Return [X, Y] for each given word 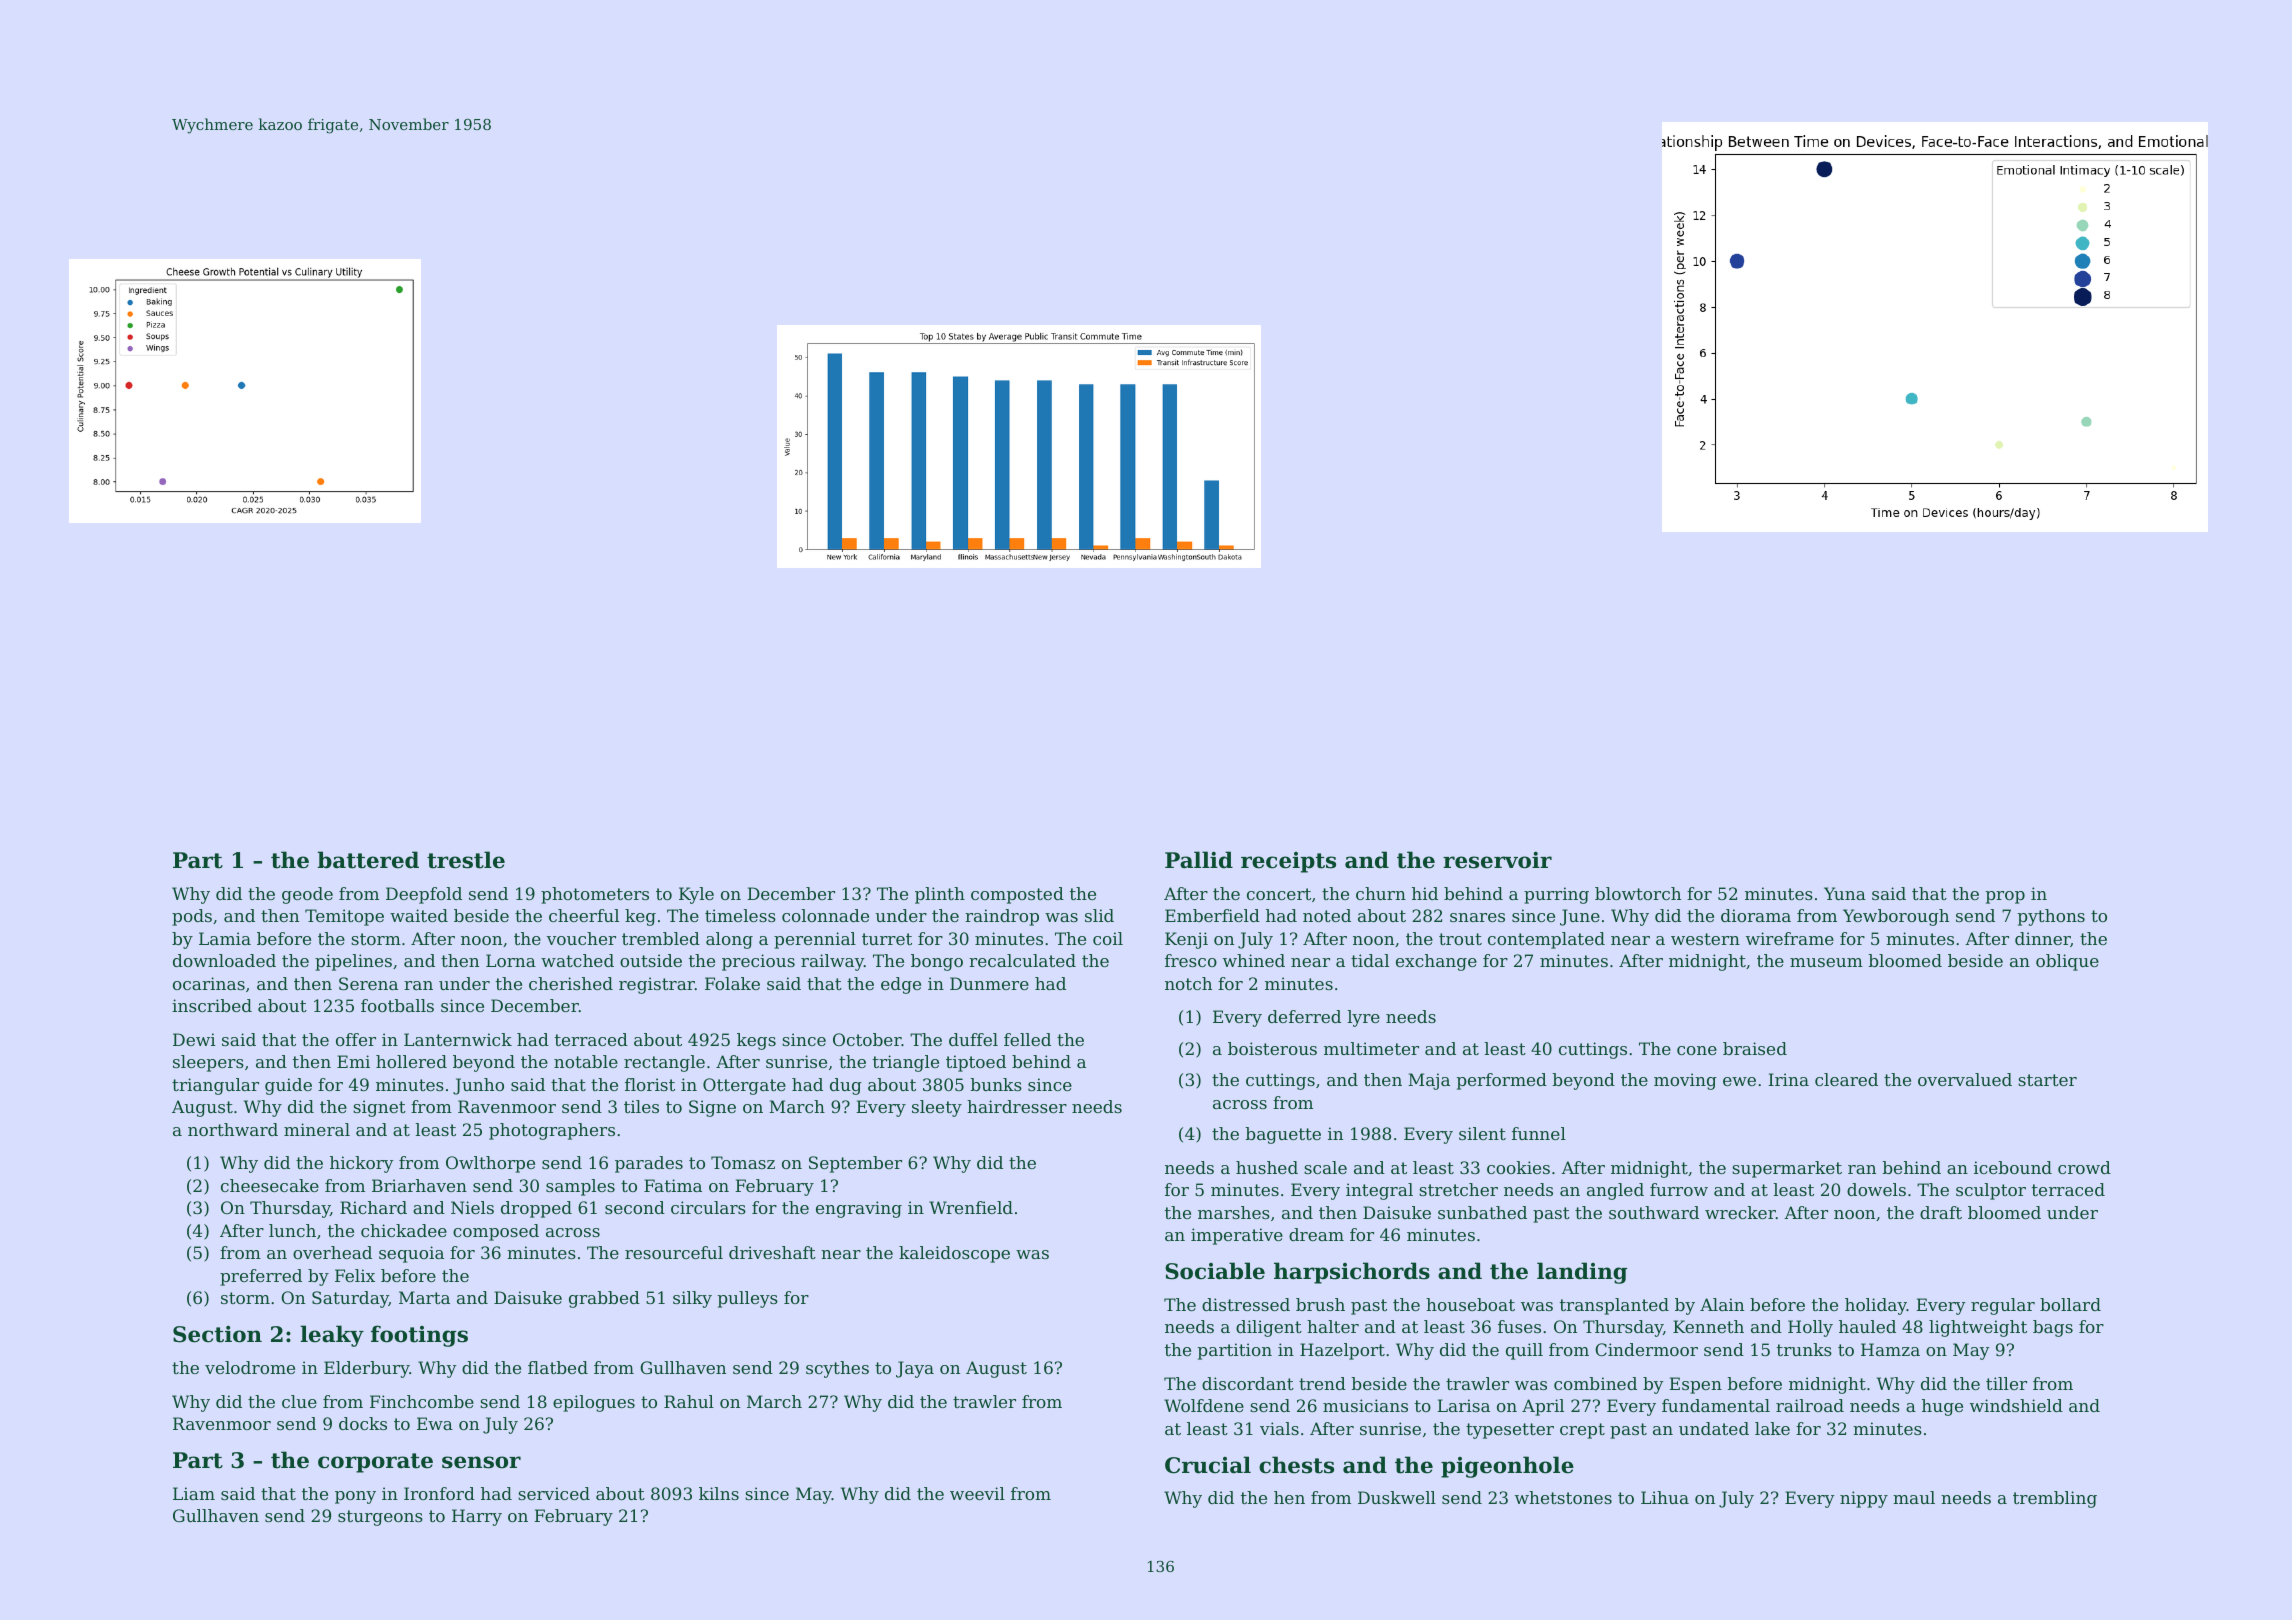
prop [2005, 897]
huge [1942, 1407]
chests [1296, 1465]
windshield [2016, 1405]
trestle [466, 860]
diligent [1269, 1328]
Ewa [435, 1423]
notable [586, 1061]
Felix [355, 1275]
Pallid [1199, 860]
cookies [1518, 1167]
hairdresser [1017, 1106]
